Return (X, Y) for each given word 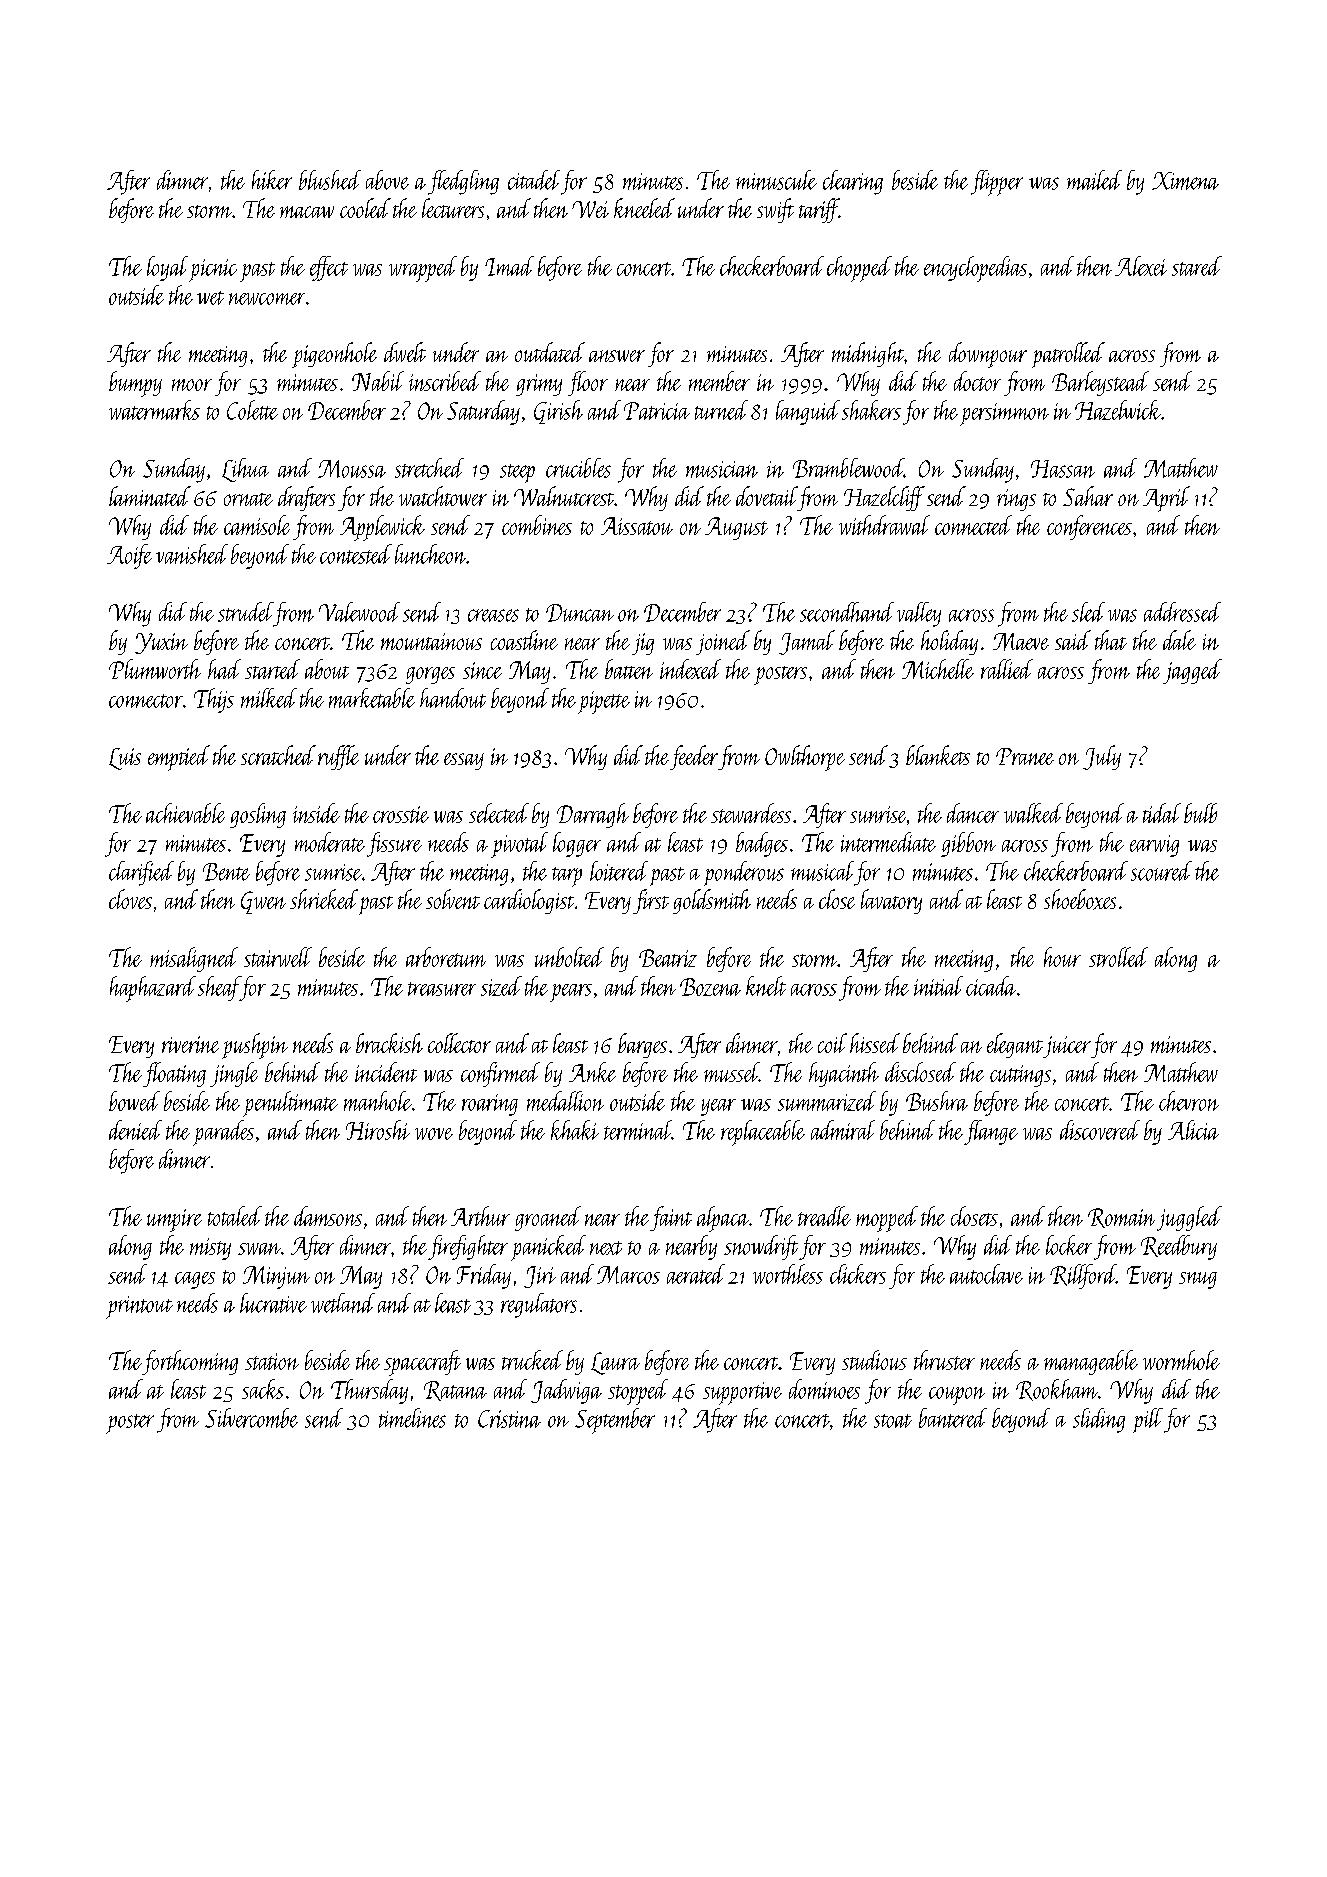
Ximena (1185, 181)
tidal (1162, 813)
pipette (604, 702)
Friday (484, 1276)
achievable (185, 813)
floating (174, 1074)
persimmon (1004, 414)
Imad (509, 266)
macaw (307, 212)
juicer (1067, 1047)
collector (459, 1043)
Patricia (657, 411)
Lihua (245, 470)
